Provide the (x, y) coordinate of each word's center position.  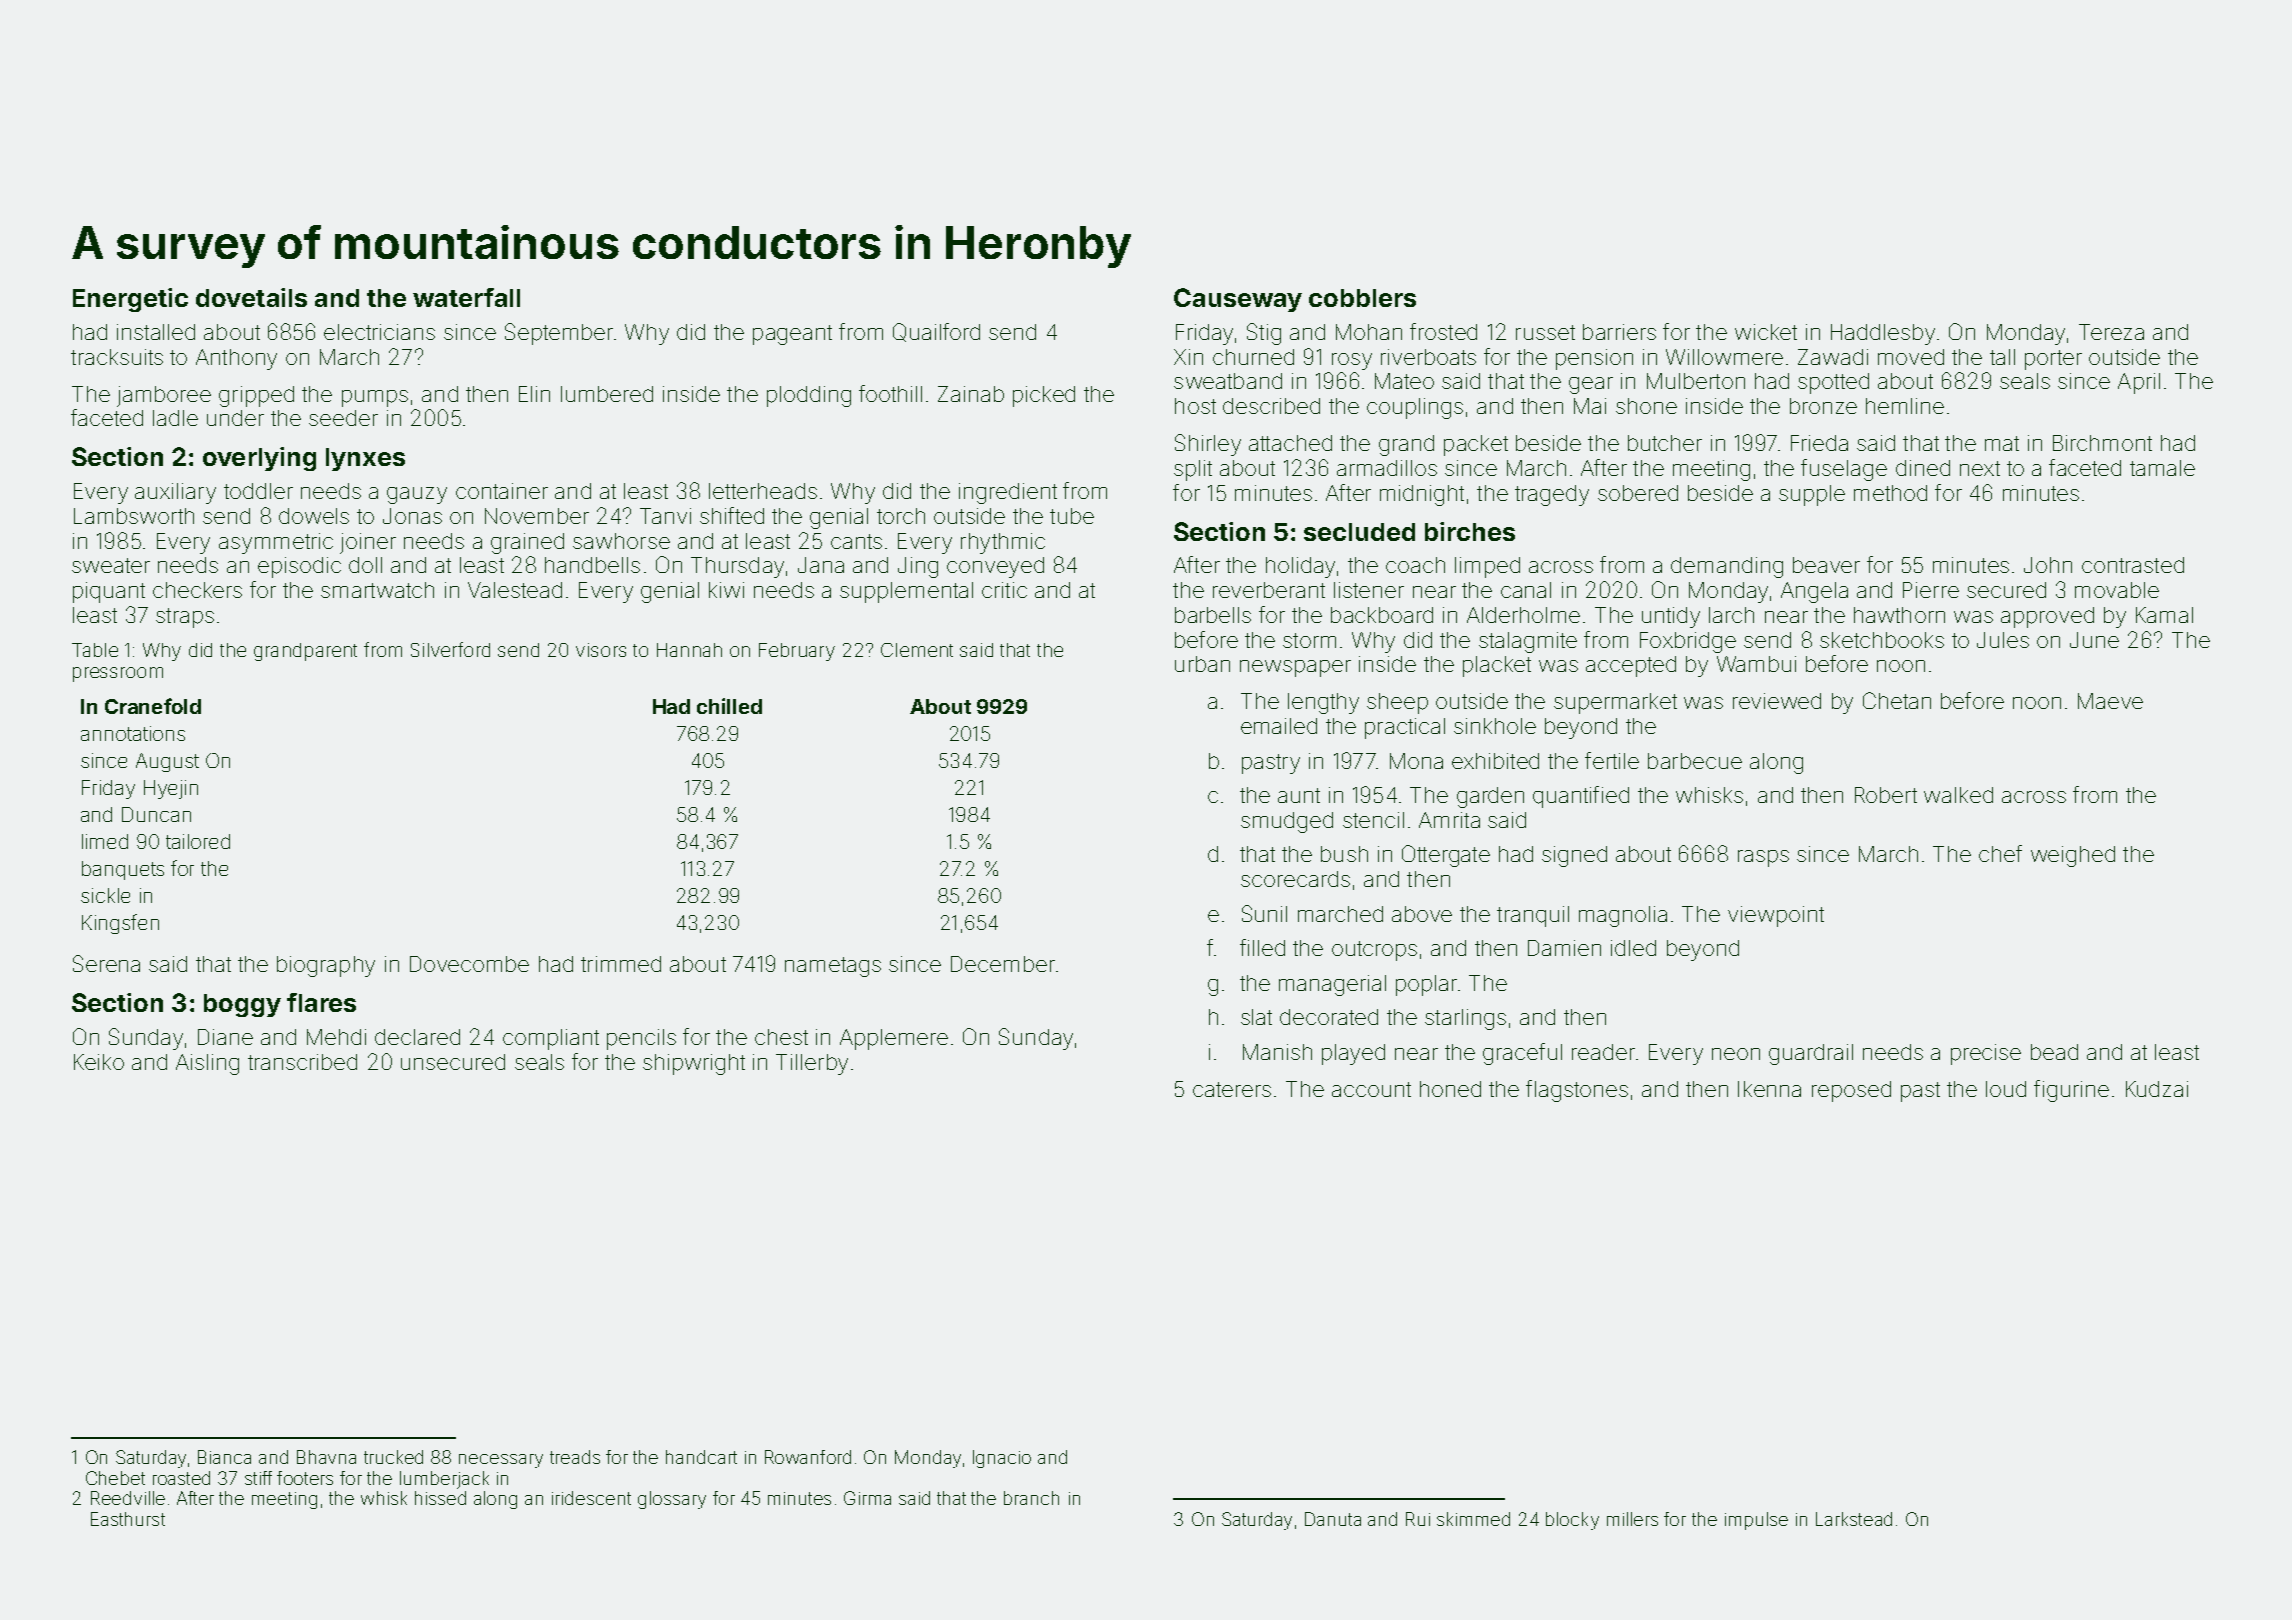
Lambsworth (134, 516)
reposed (1851, 1091)
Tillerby (812, 1064)
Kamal (2164, 615)
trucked (393, 1457)
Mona (1416, 761)
